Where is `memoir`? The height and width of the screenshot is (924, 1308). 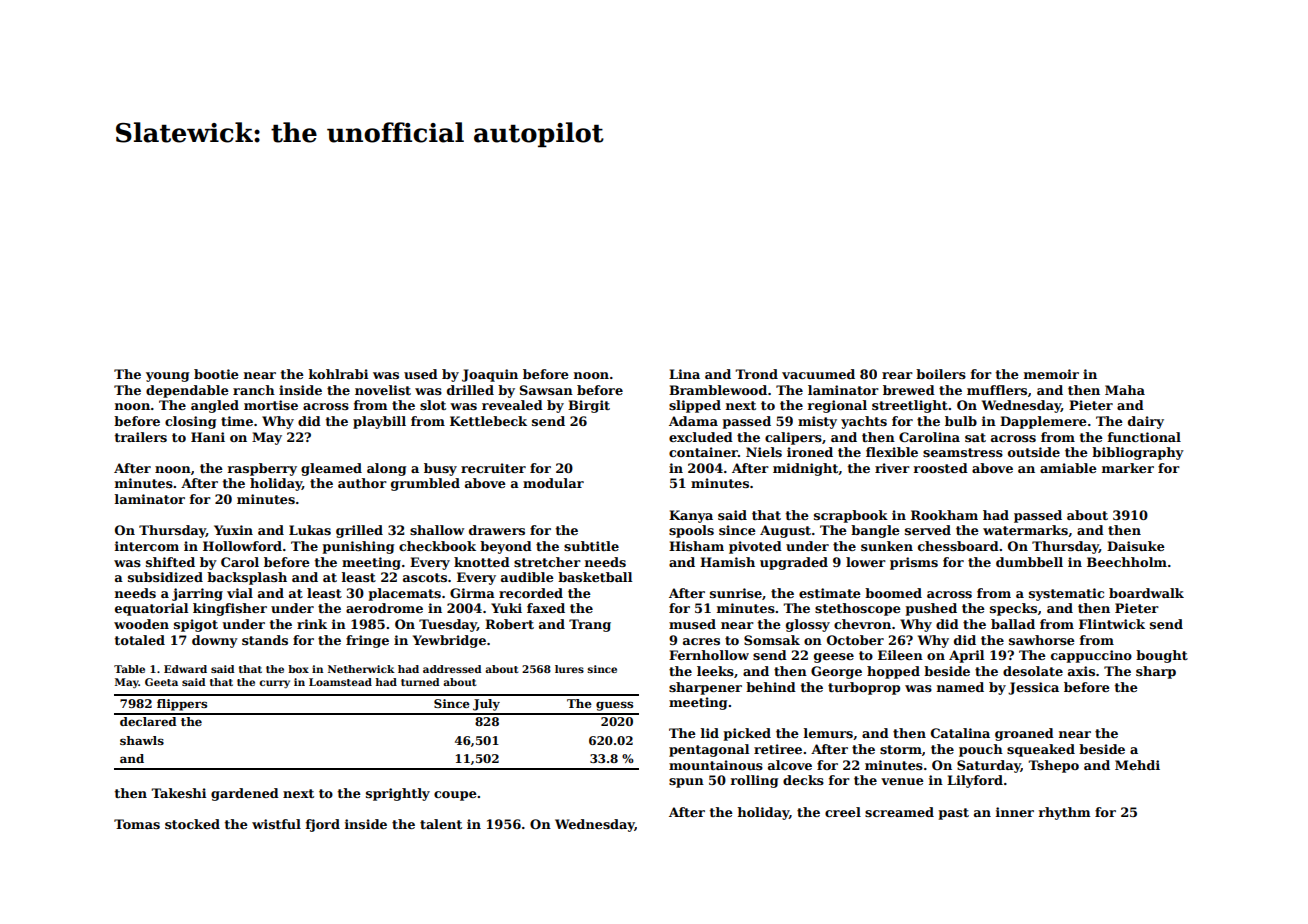
memoir is located at coordinates (1051, 374).
